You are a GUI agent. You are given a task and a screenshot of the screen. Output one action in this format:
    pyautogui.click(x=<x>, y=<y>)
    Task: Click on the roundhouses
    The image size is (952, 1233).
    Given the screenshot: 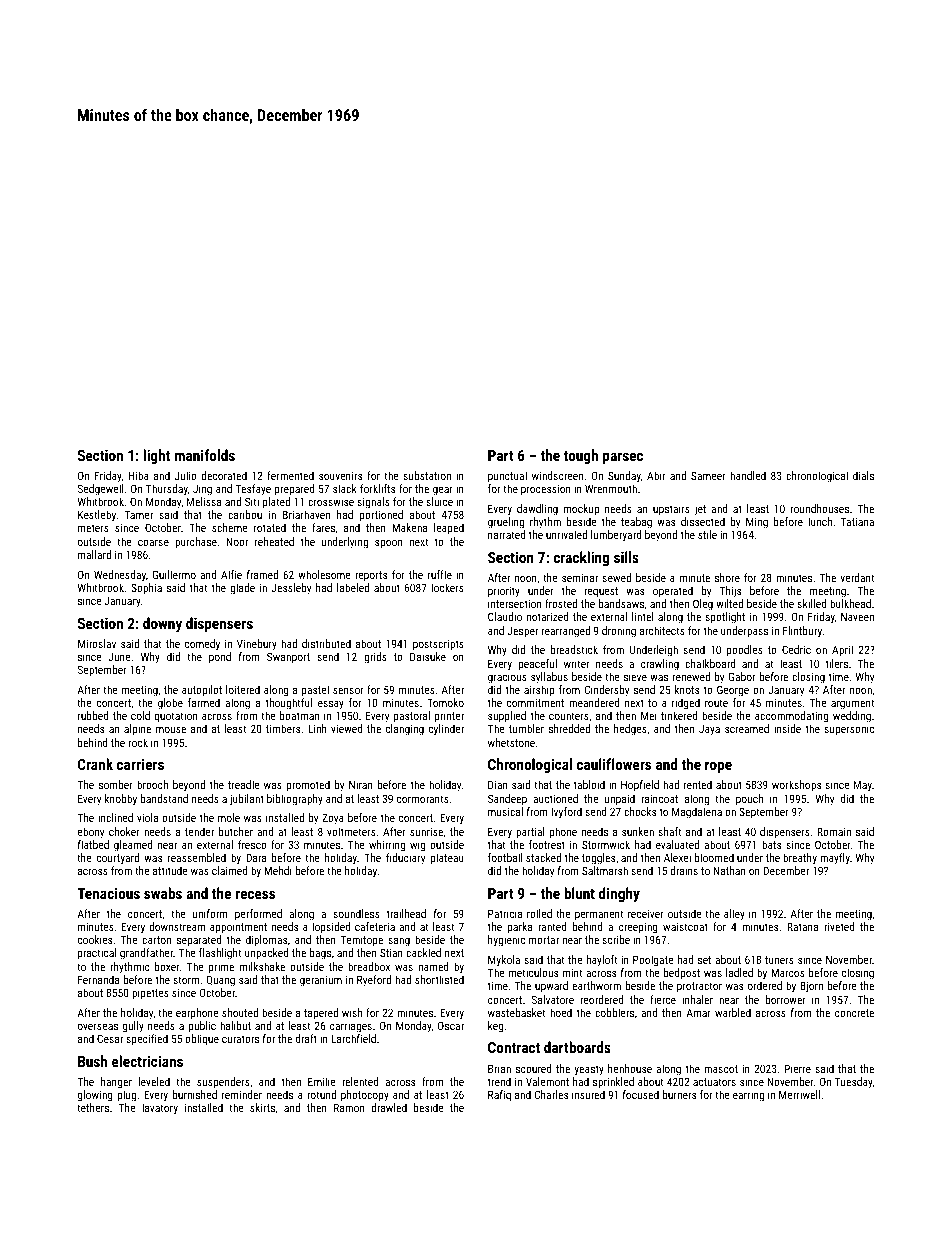 What is the action you would take?
    pyautogui.click(x=820, y=508)
